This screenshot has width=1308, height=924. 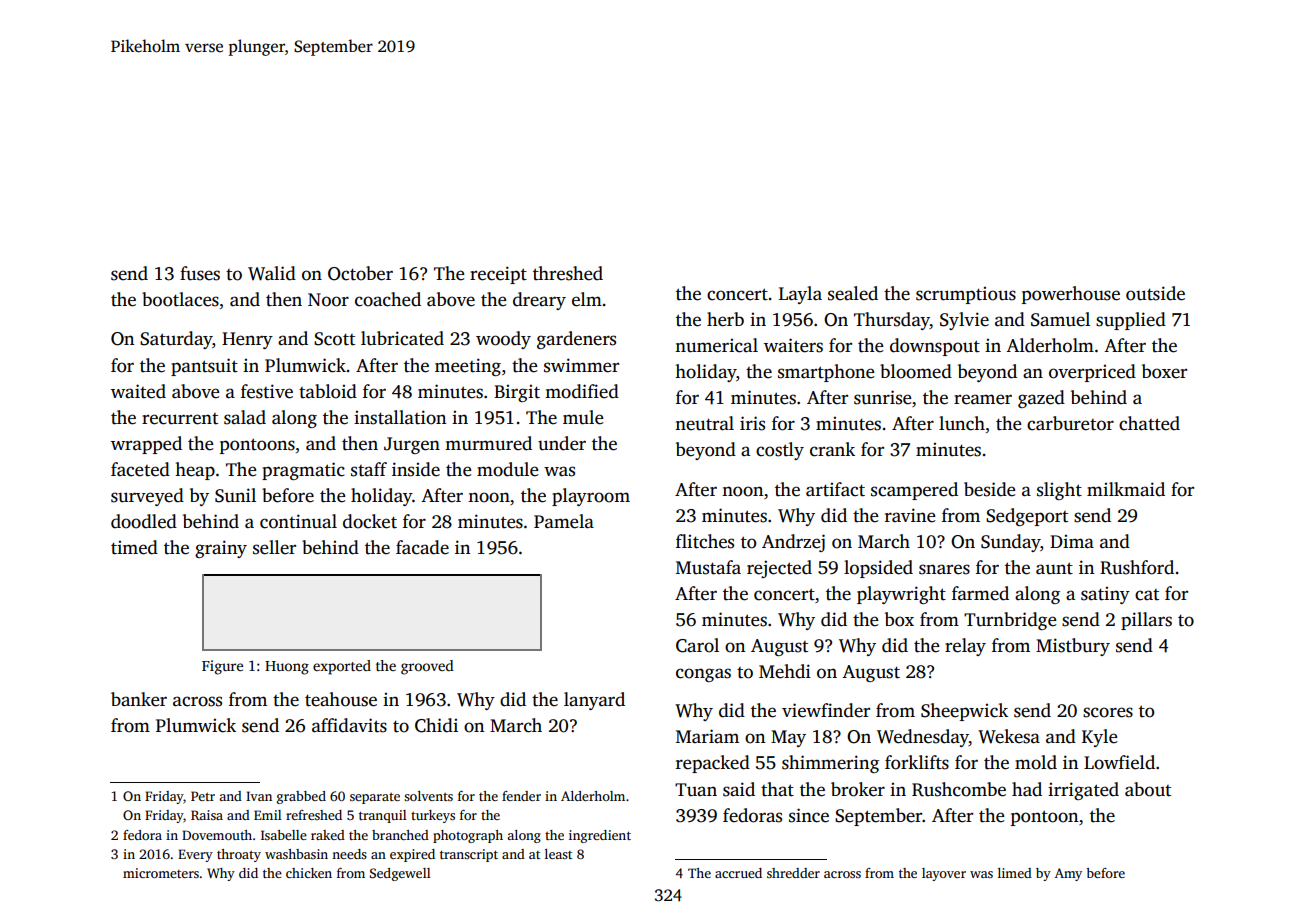 I want to click on surveyed, so click(x=147, y=497).
